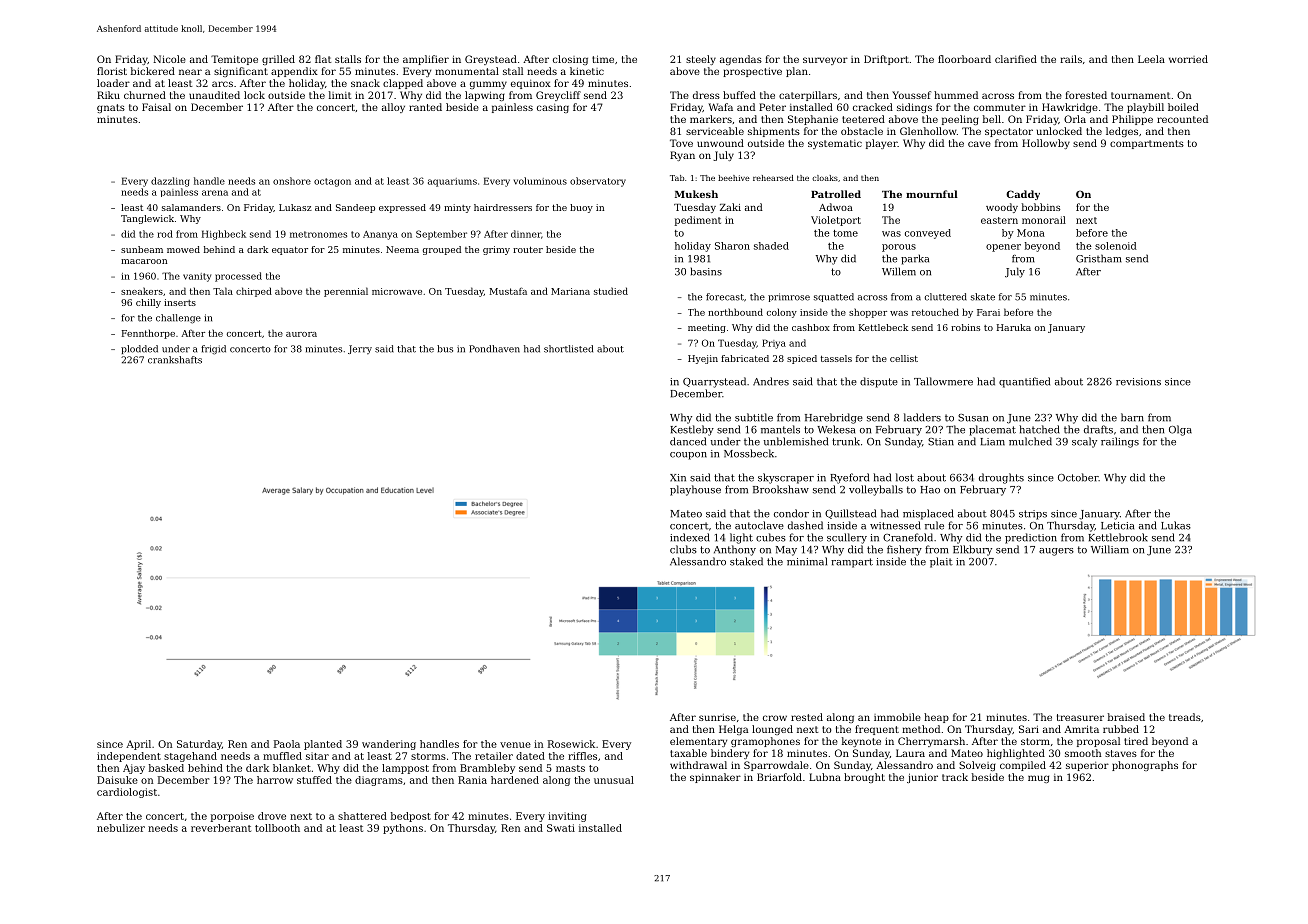 This screenshot has width=1308, height=924. What do you see at coordinates (241, 72) in the screenshot?
I see `significant` at bounding box center [241, 72].
